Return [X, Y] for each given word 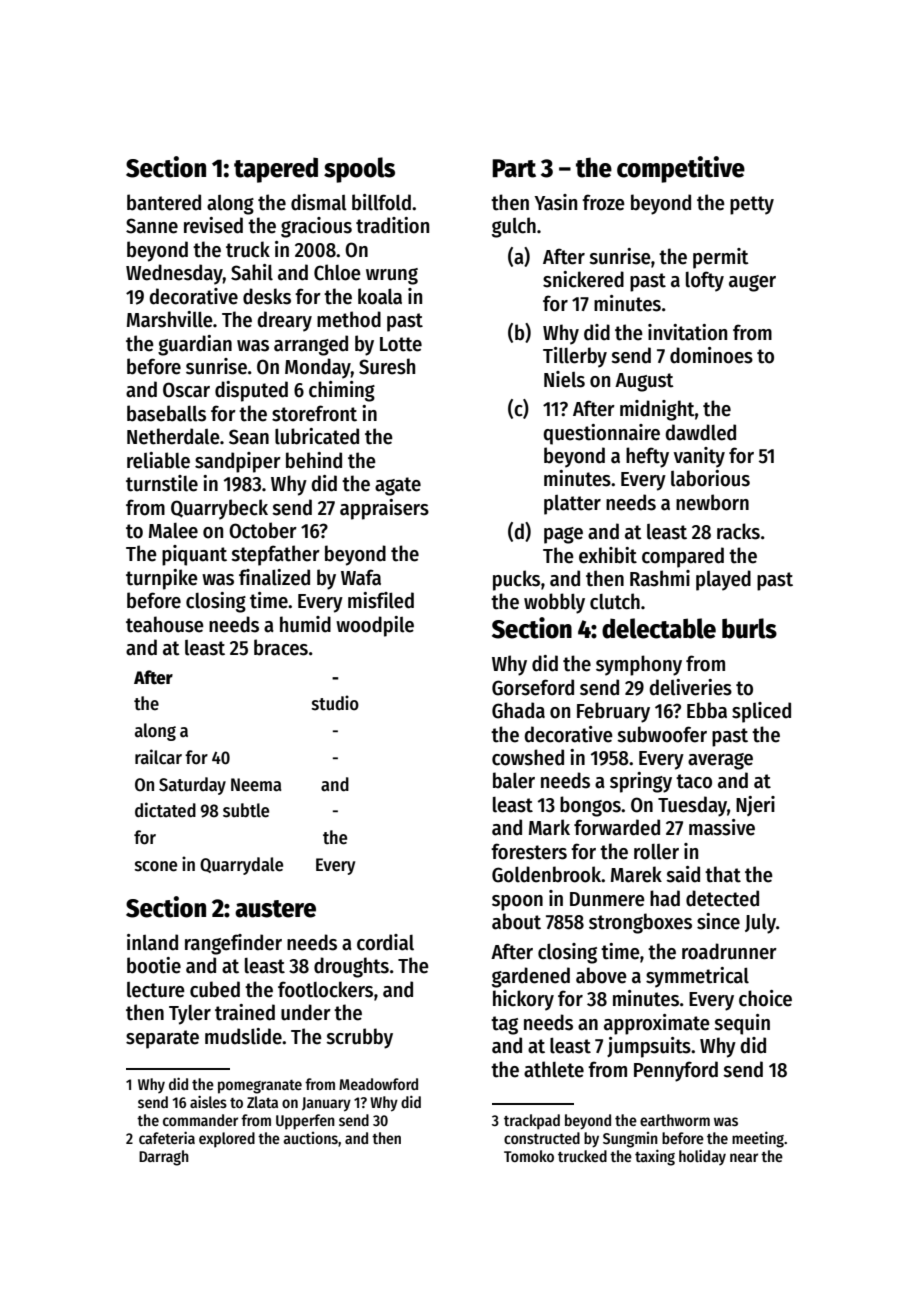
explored [227, 1140]
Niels [564, 379]
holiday [702, 1157]
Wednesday [174, 274]
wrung [392, 276]
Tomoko [529, 1156]
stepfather [275, 555]
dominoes [711, 355]
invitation [687, 332]
